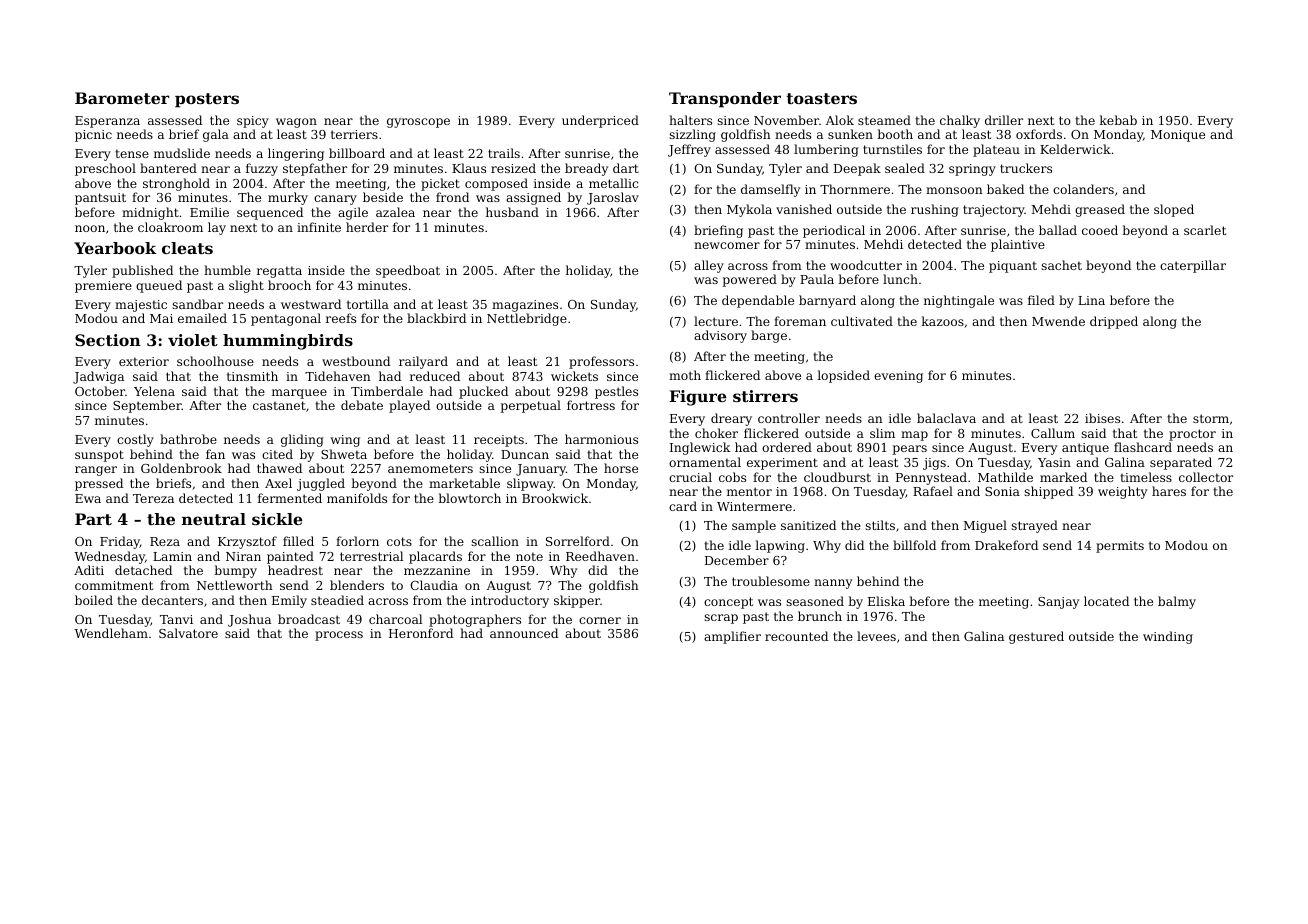 This page has height=924, width=1308. Describe the element at coordinates (821, 98) in the page. I see `toasters` at that location.
